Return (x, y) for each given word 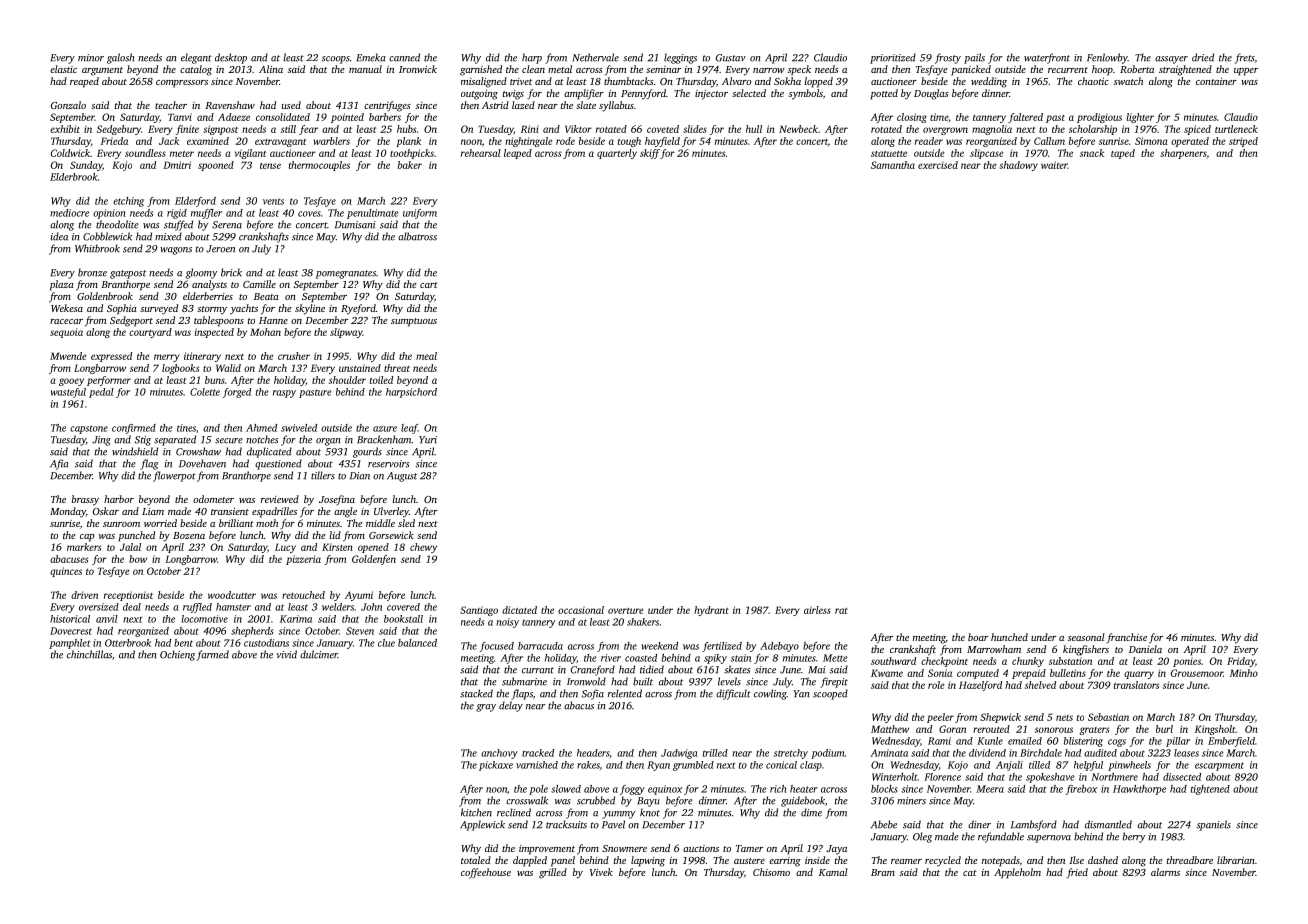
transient (230, 511)
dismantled (1108, 824)
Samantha (893, 165)
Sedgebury (119, 130)
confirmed (134, 429)
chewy (423, 548)
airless (817, 610)
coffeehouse (486, 873)
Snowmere (624, 848)
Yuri (428, 440)
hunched (1009, 637)
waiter (1054, 165)
